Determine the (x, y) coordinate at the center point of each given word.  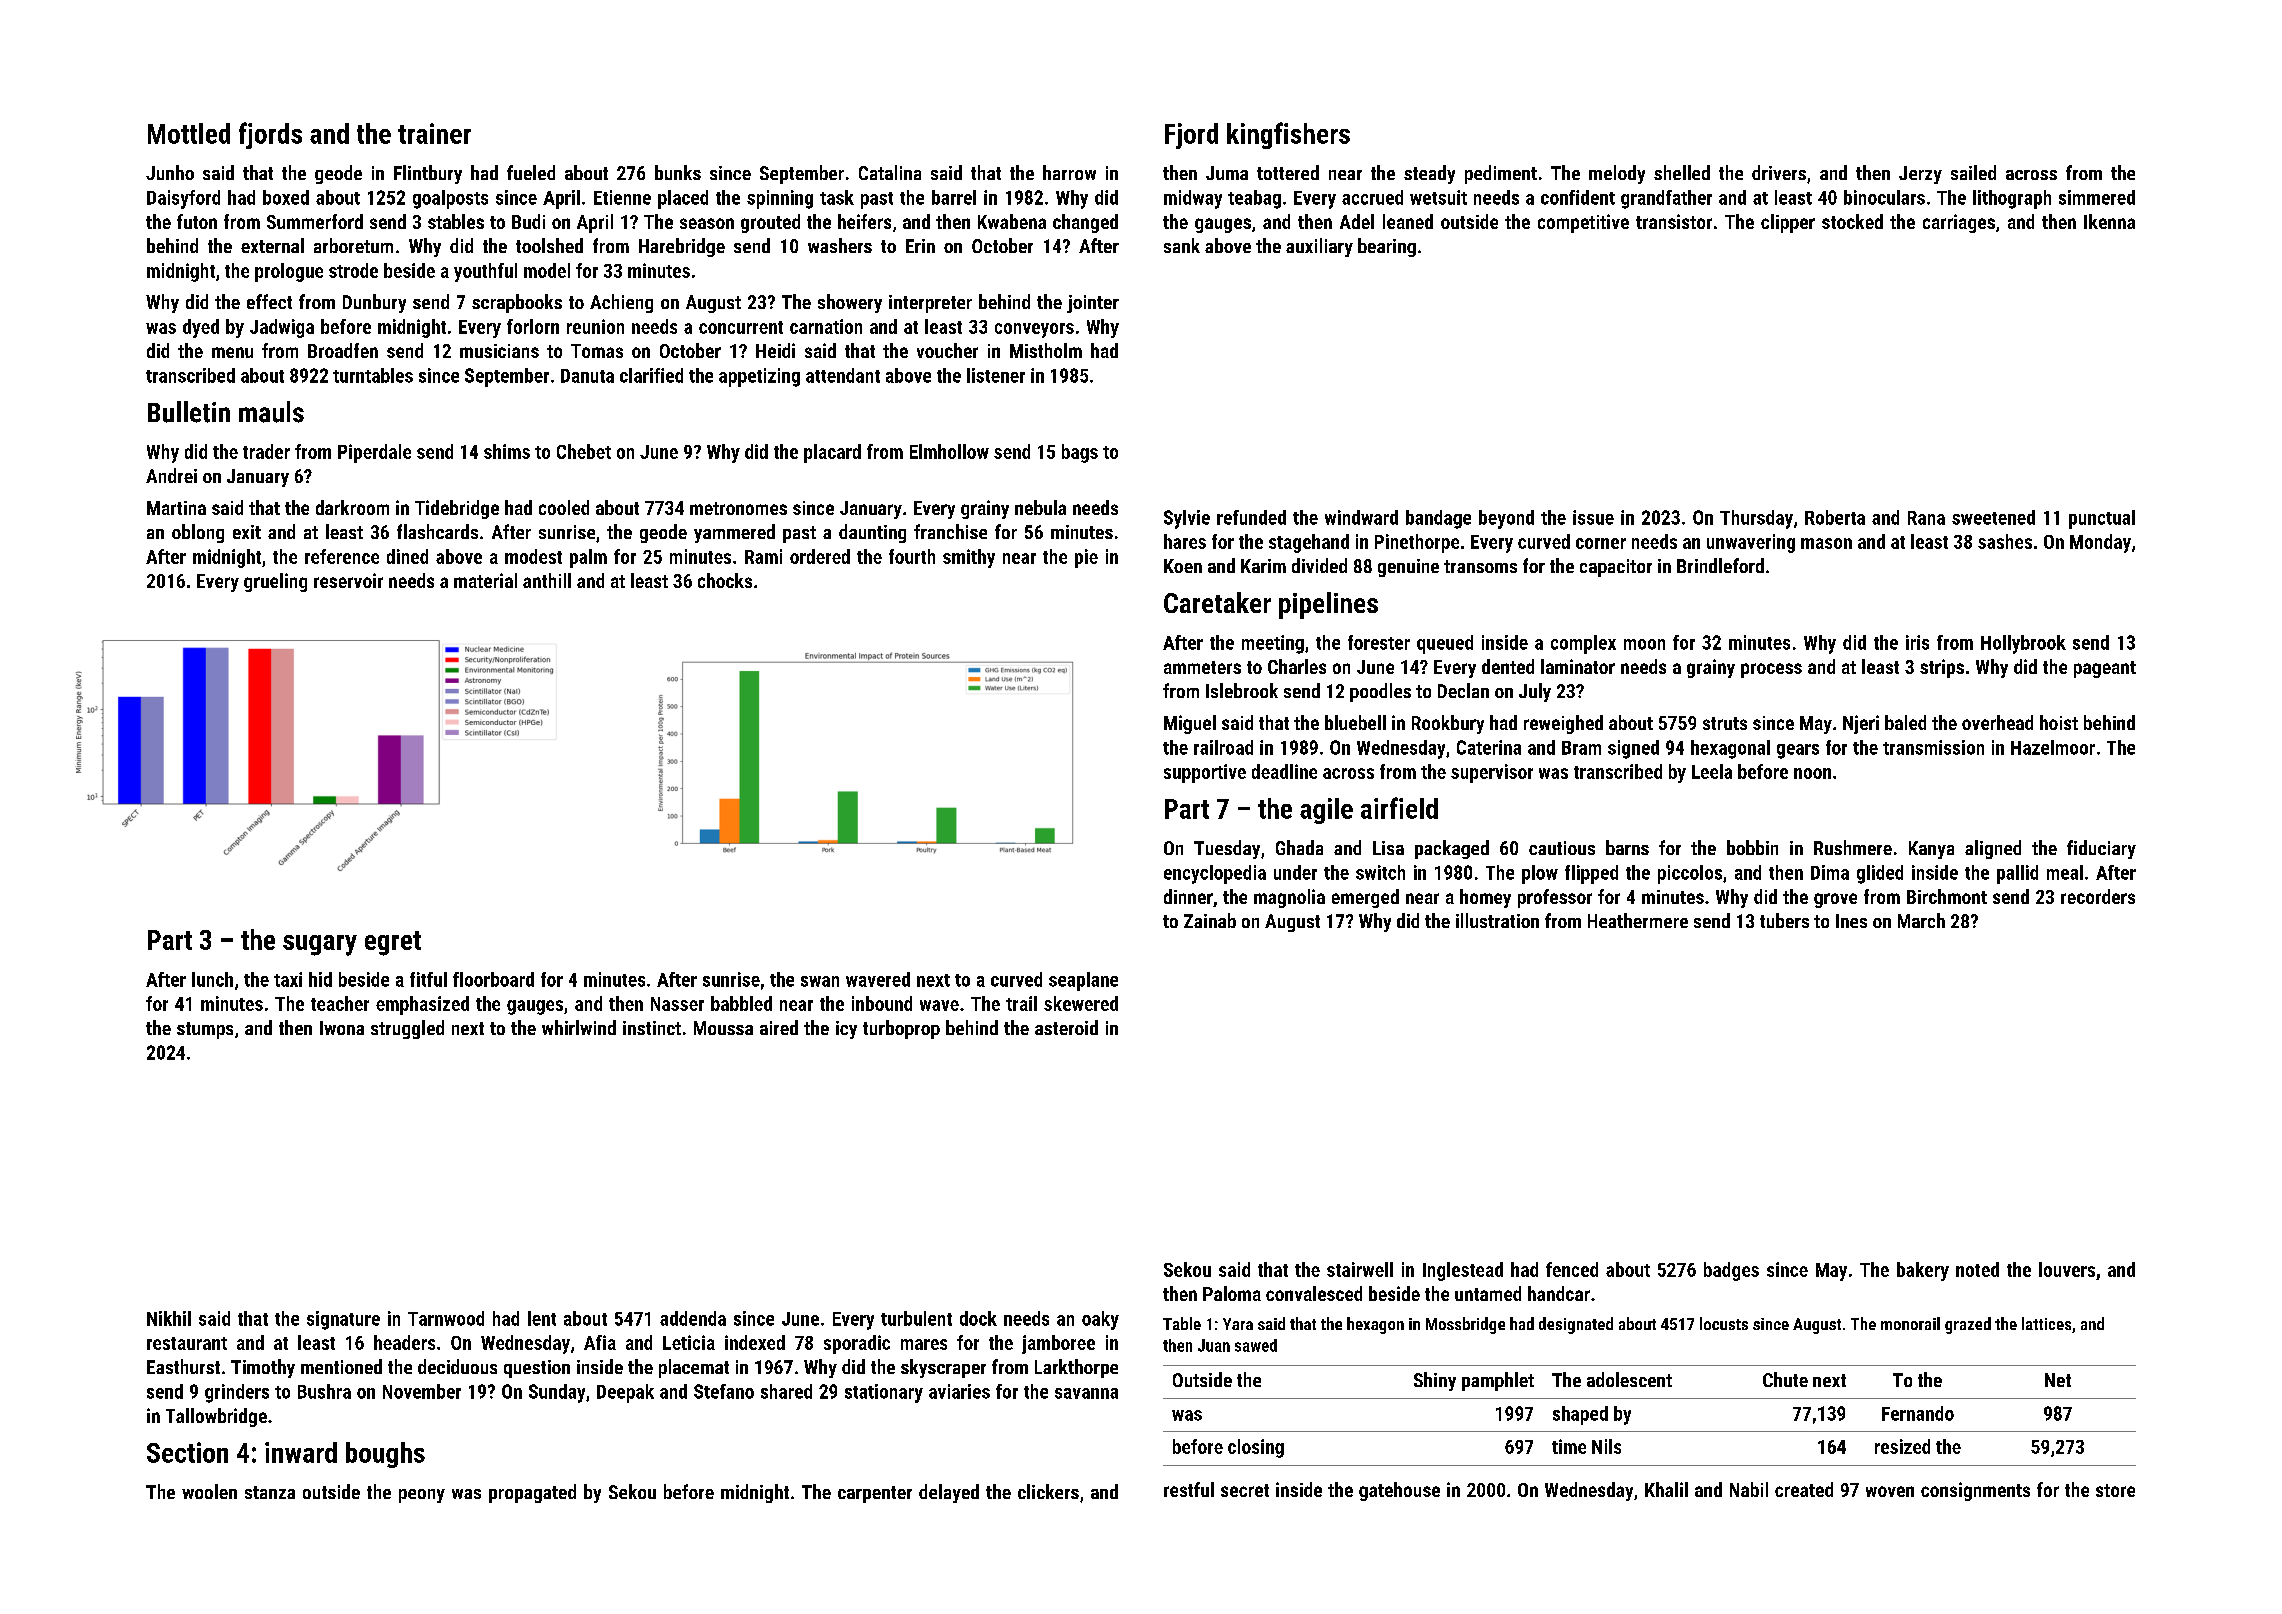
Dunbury (374, 303)
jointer (1093, 304)
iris (1917, 642)
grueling (275, 582)
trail (1021, 1003)
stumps (205, 1030)
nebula (1040, 507)
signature (343, 1320)
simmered (2097, 197)
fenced (1572, 1269)
